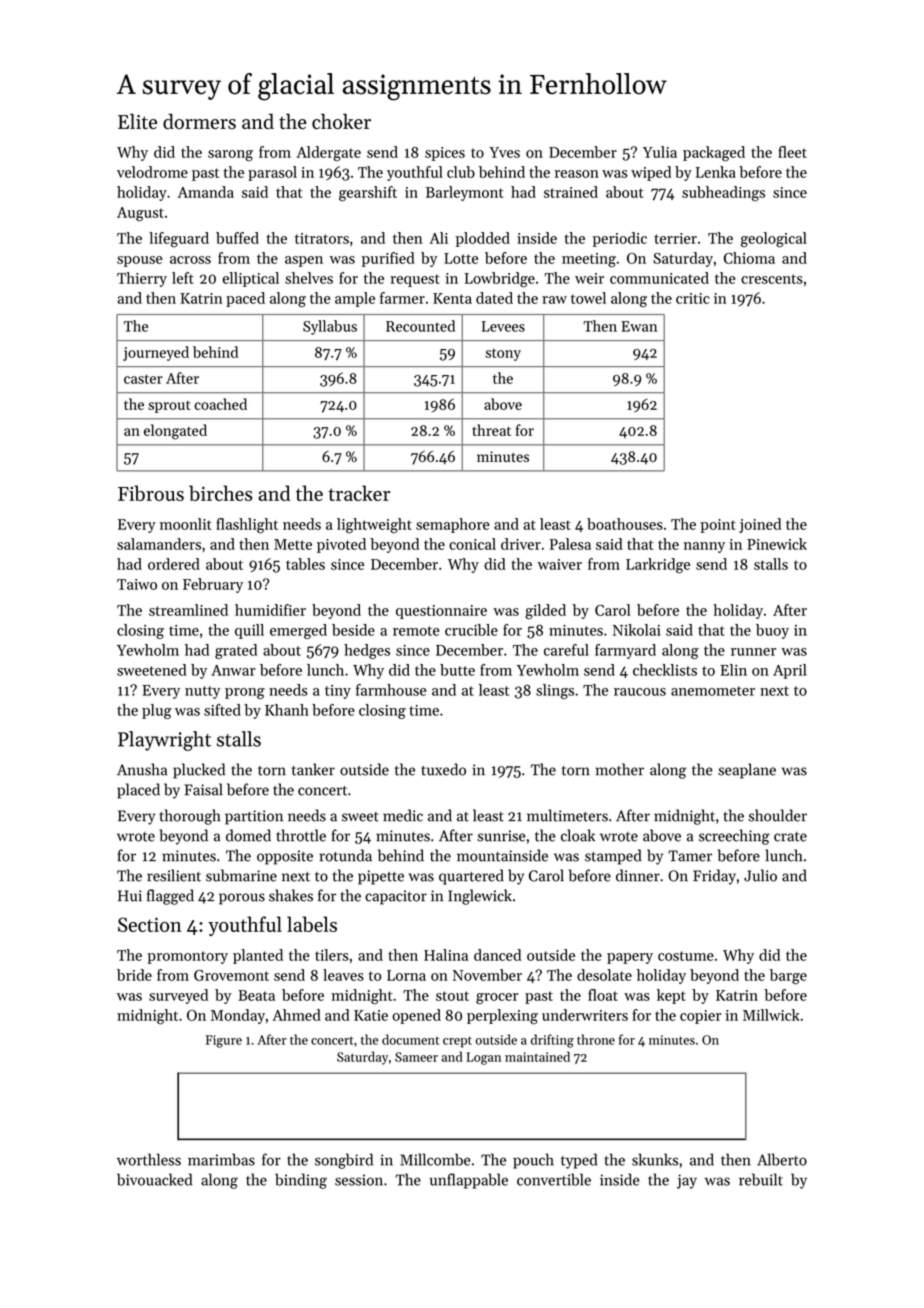  What do you see at coordinates (359, 1180) in the screenshot?
I see `session` at bounding box center [359, 1180].
